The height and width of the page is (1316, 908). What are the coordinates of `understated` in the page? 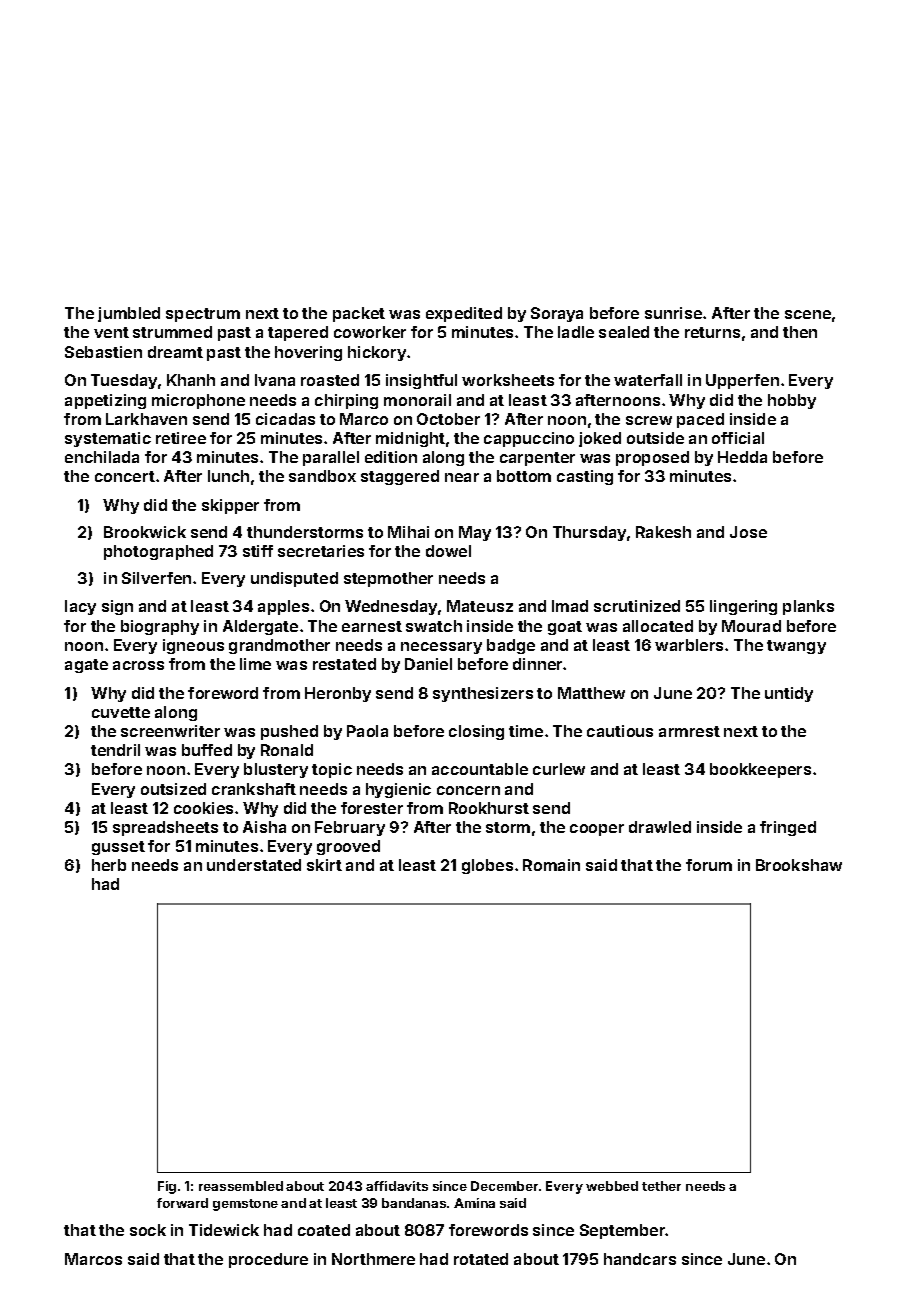 It's located at (254, 865).
